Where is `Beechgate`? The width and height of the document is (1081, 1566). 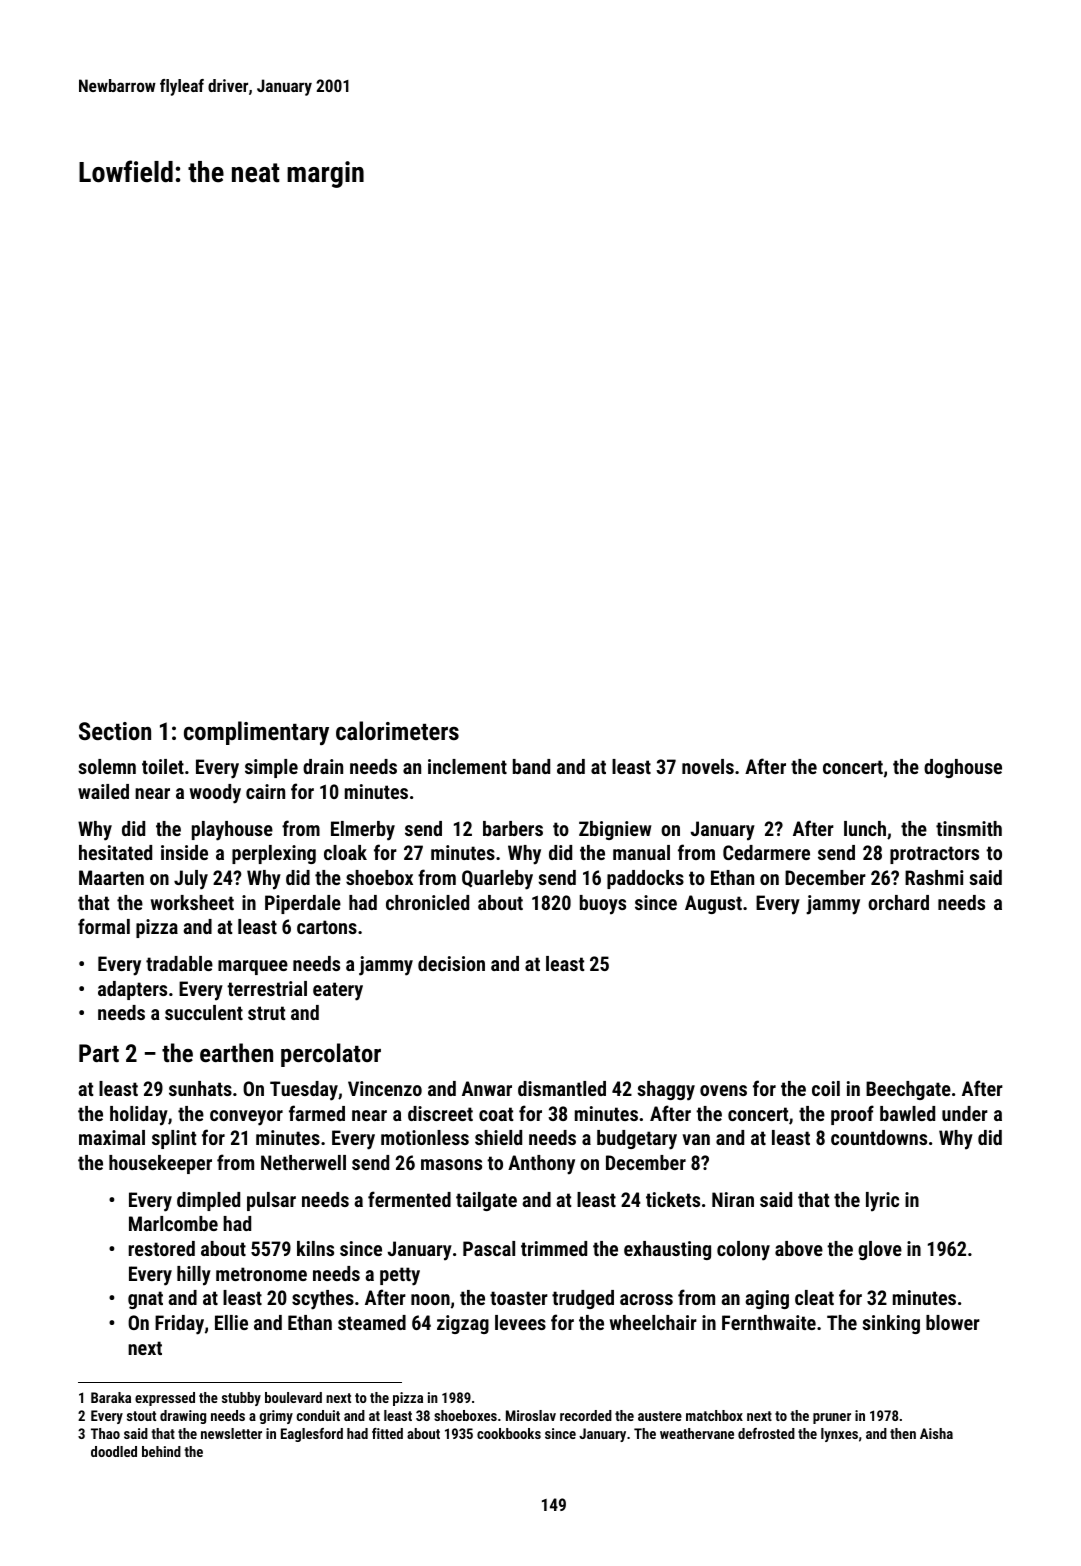 Beechgate is located at coordinates (908, 1090).
